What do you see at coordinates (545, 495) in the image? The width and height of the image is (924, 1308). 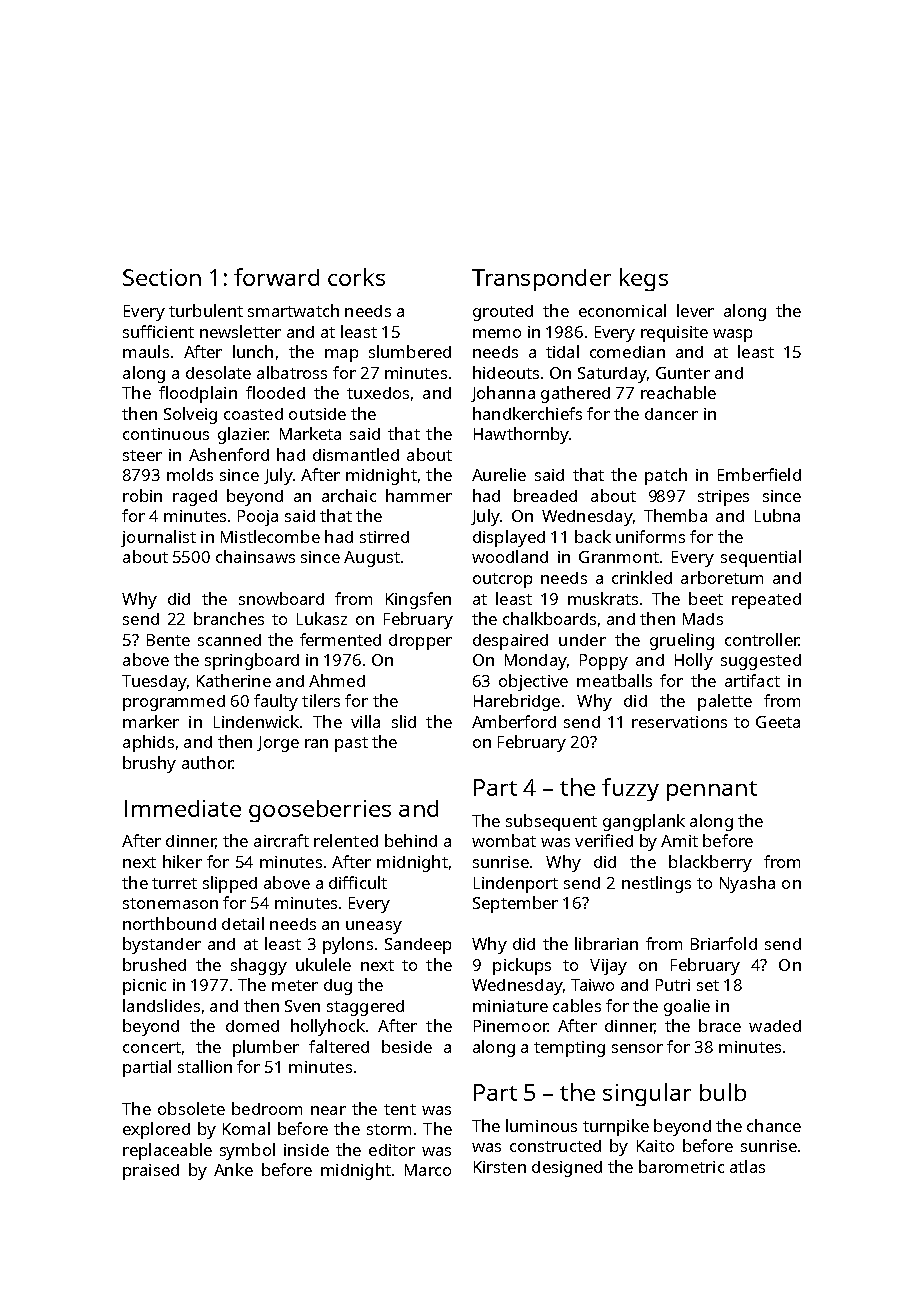 I see `breaded` at bounding box center [545, 495].
